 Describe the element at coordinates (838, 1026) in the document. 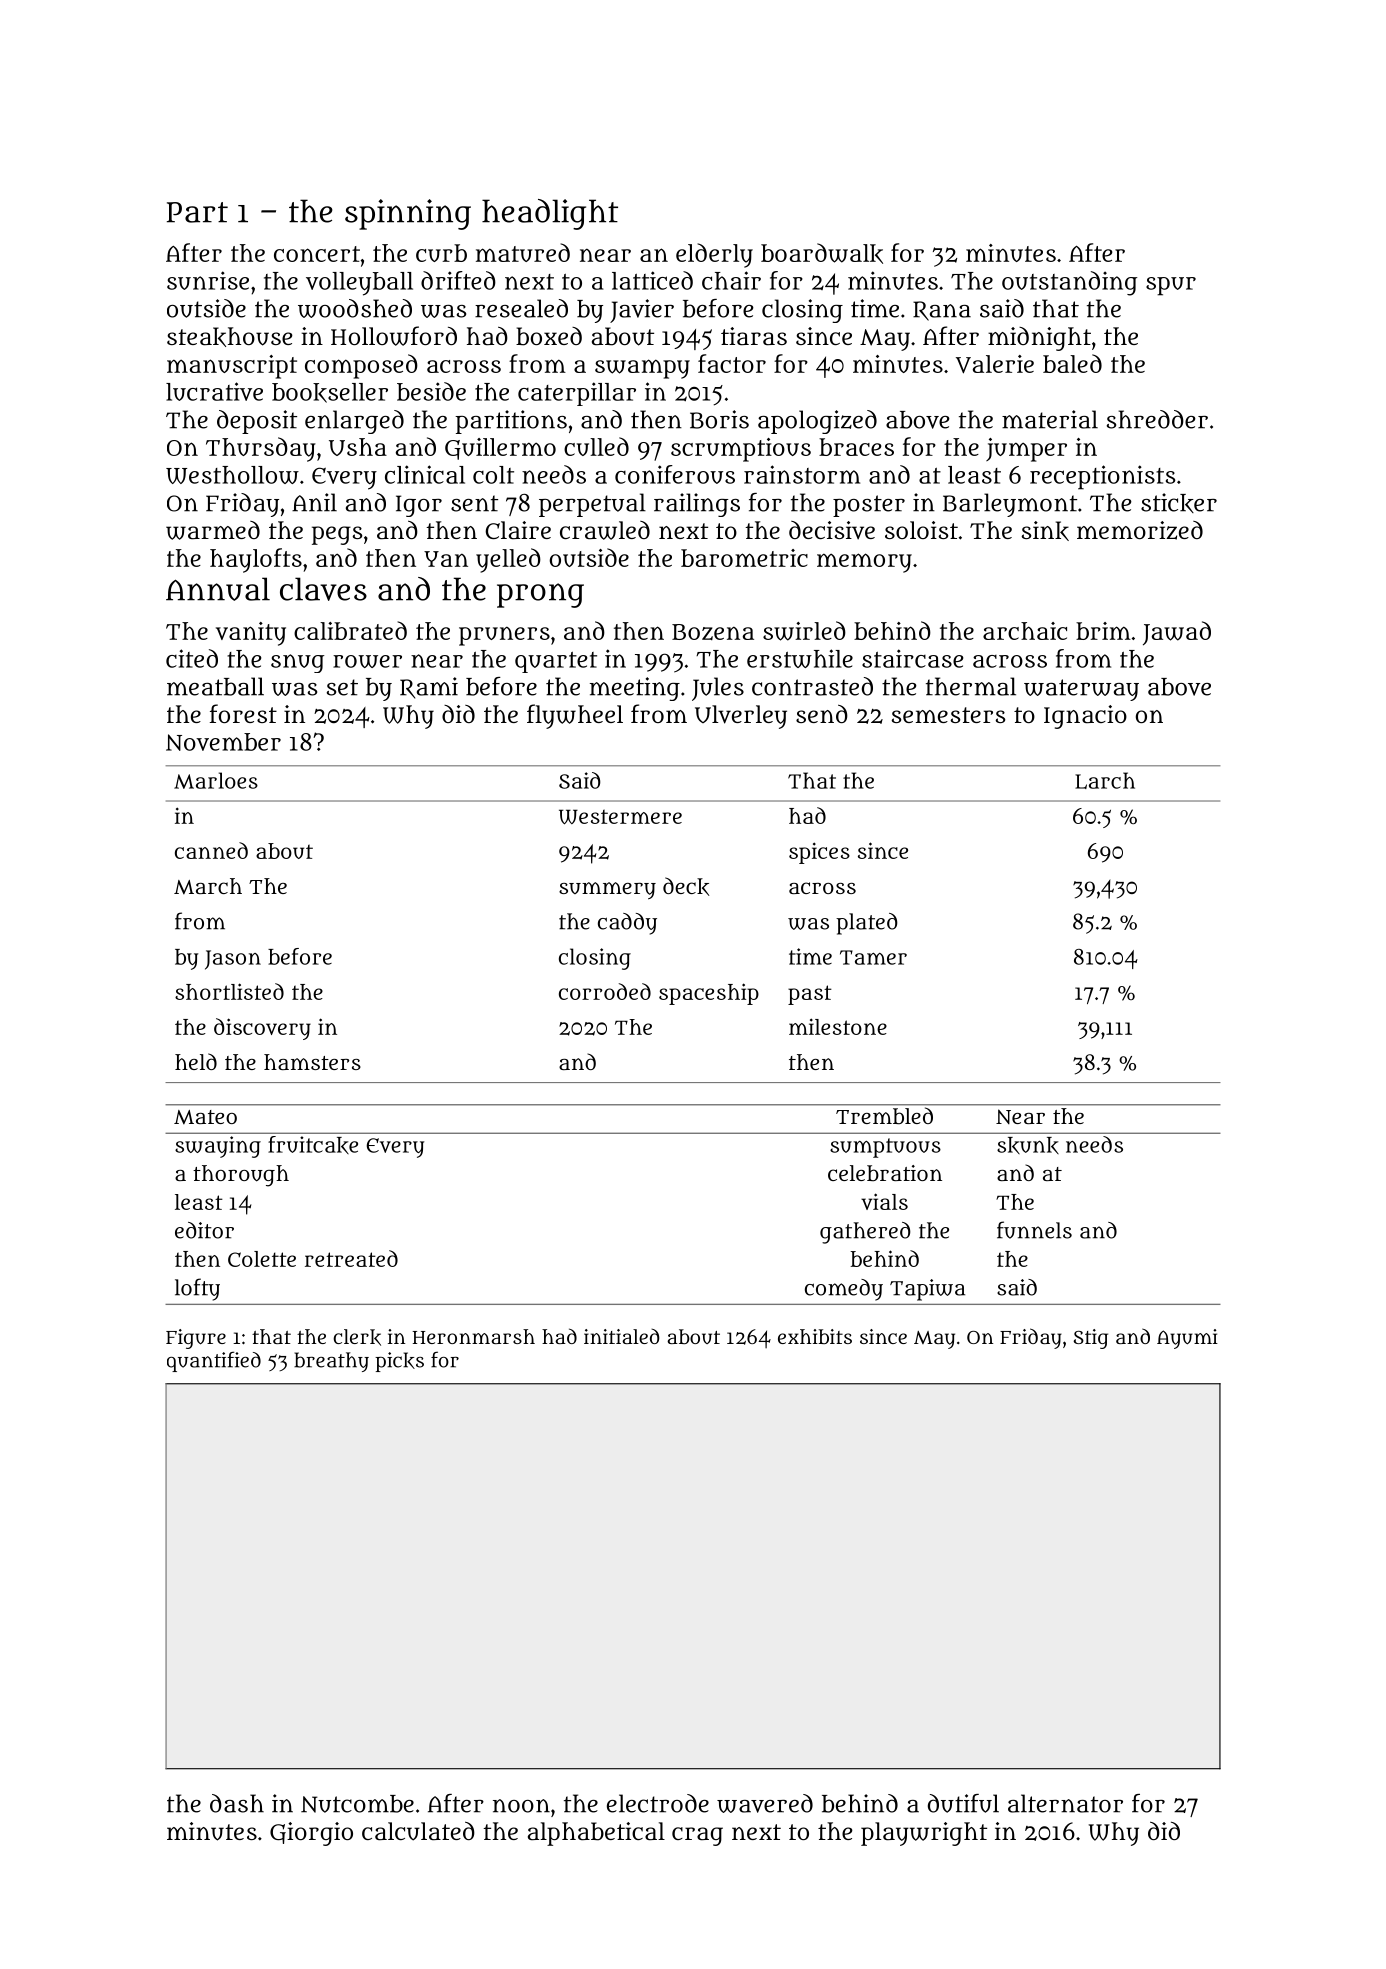

I see `milestone` at that location.
